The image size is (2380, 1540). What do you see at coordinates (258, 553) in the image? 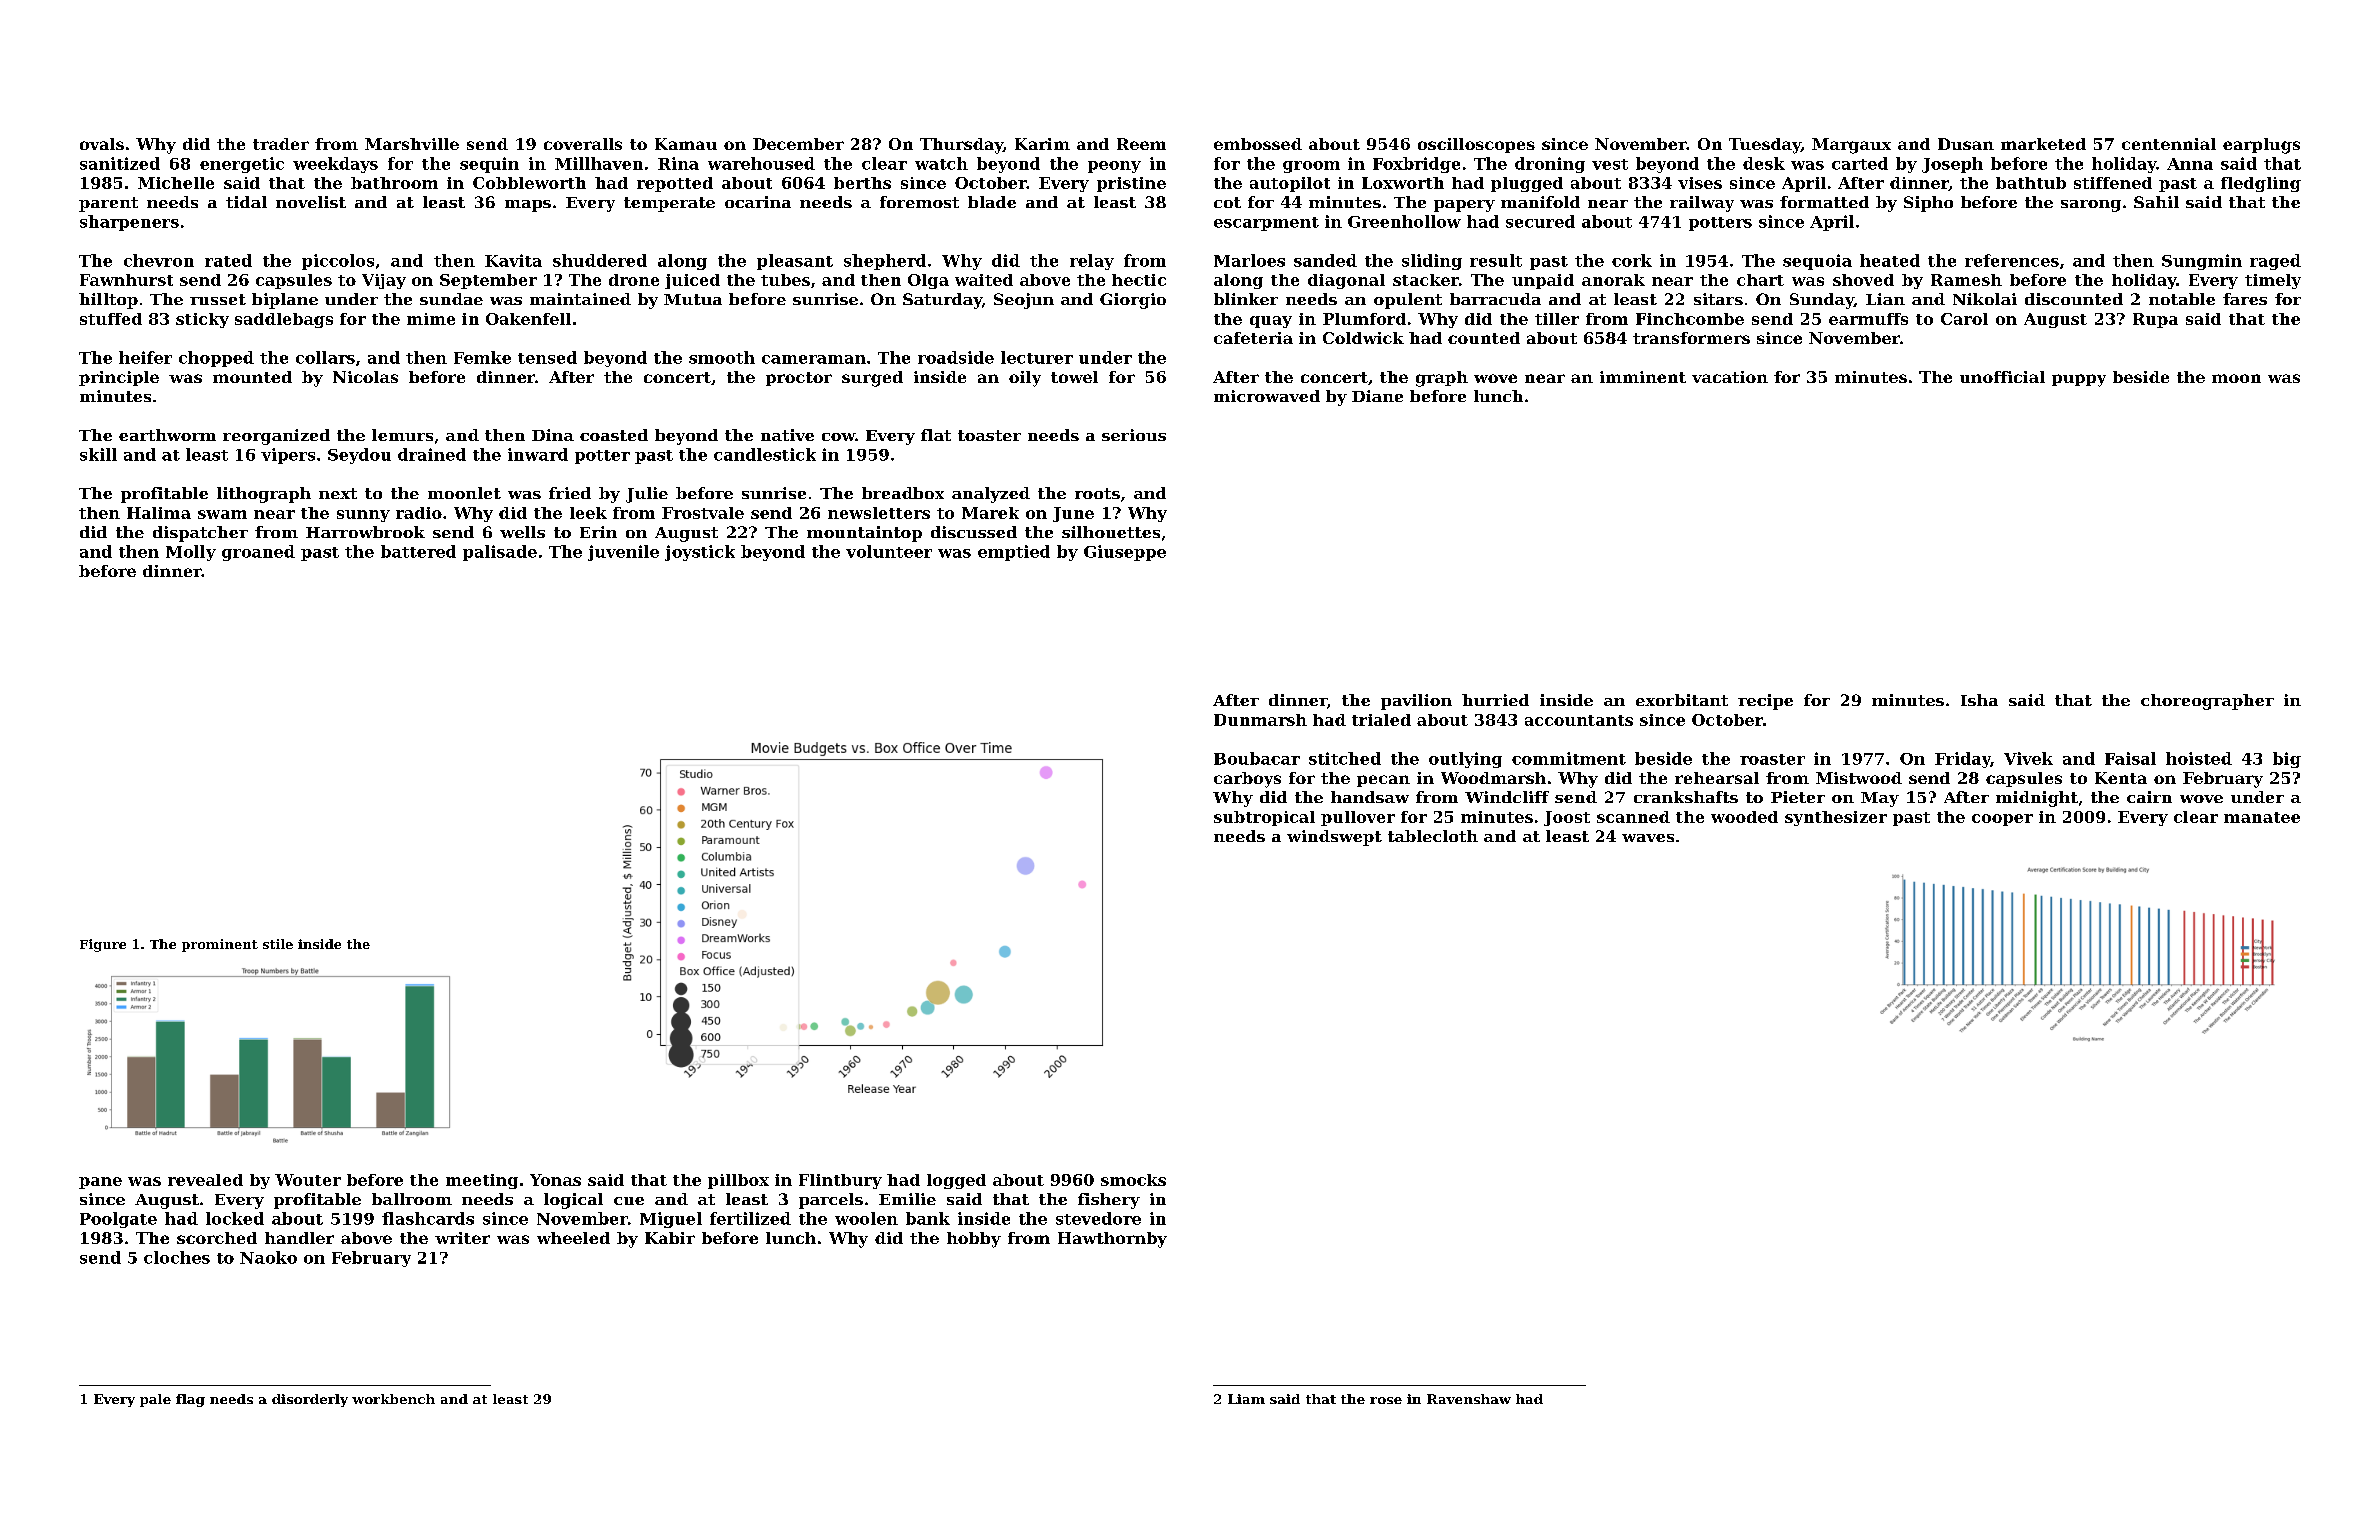
I see `groaned` at bounding box center [258, 553].
